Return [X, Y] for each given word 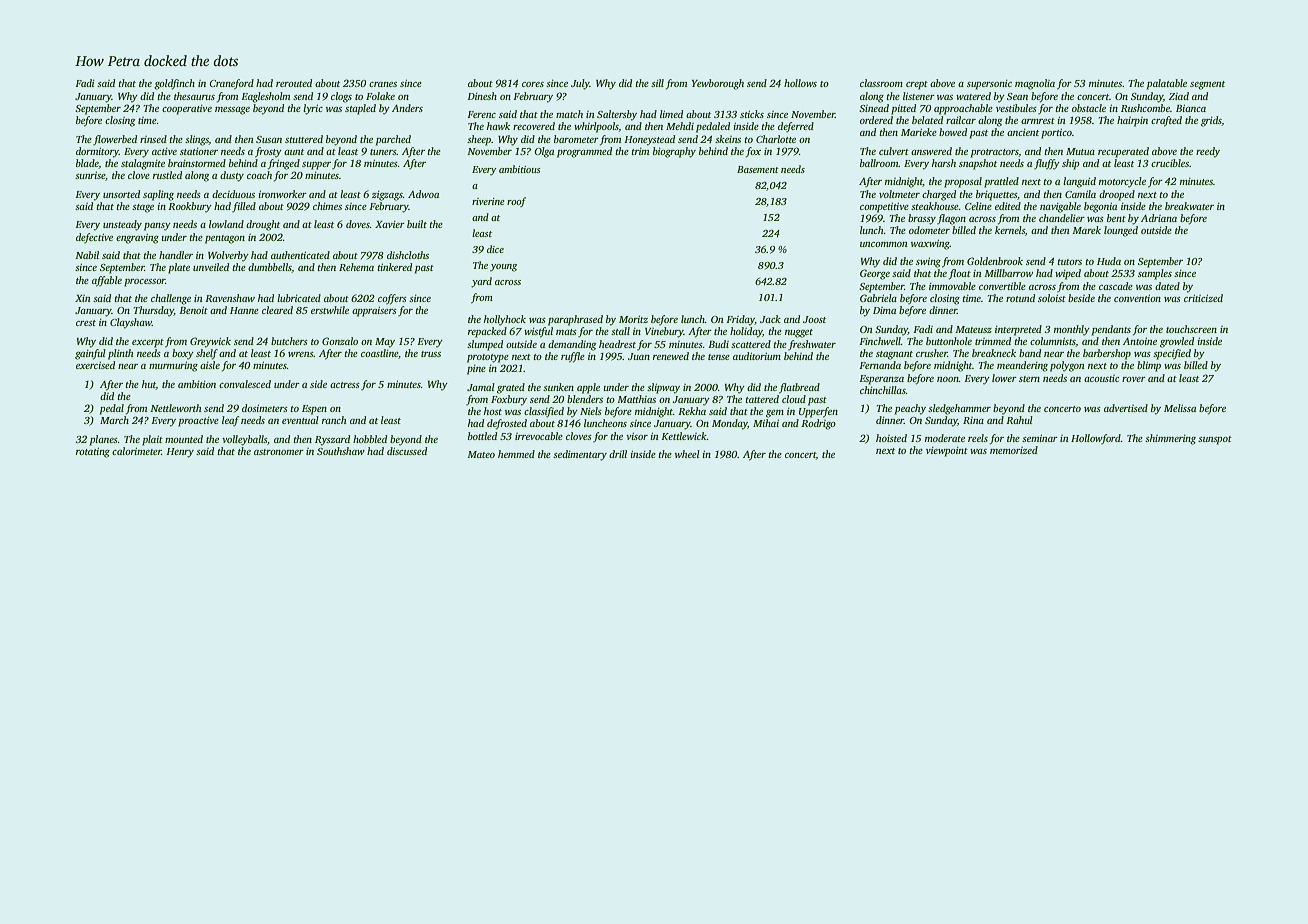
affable [107, 281]
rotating [93, 452]
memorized [1014, 450]
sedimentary [580, 455]
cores [533, 84]
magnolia [1035, 84]
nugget [799, 333]
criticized [1203, 298]
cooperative [187, 110]
